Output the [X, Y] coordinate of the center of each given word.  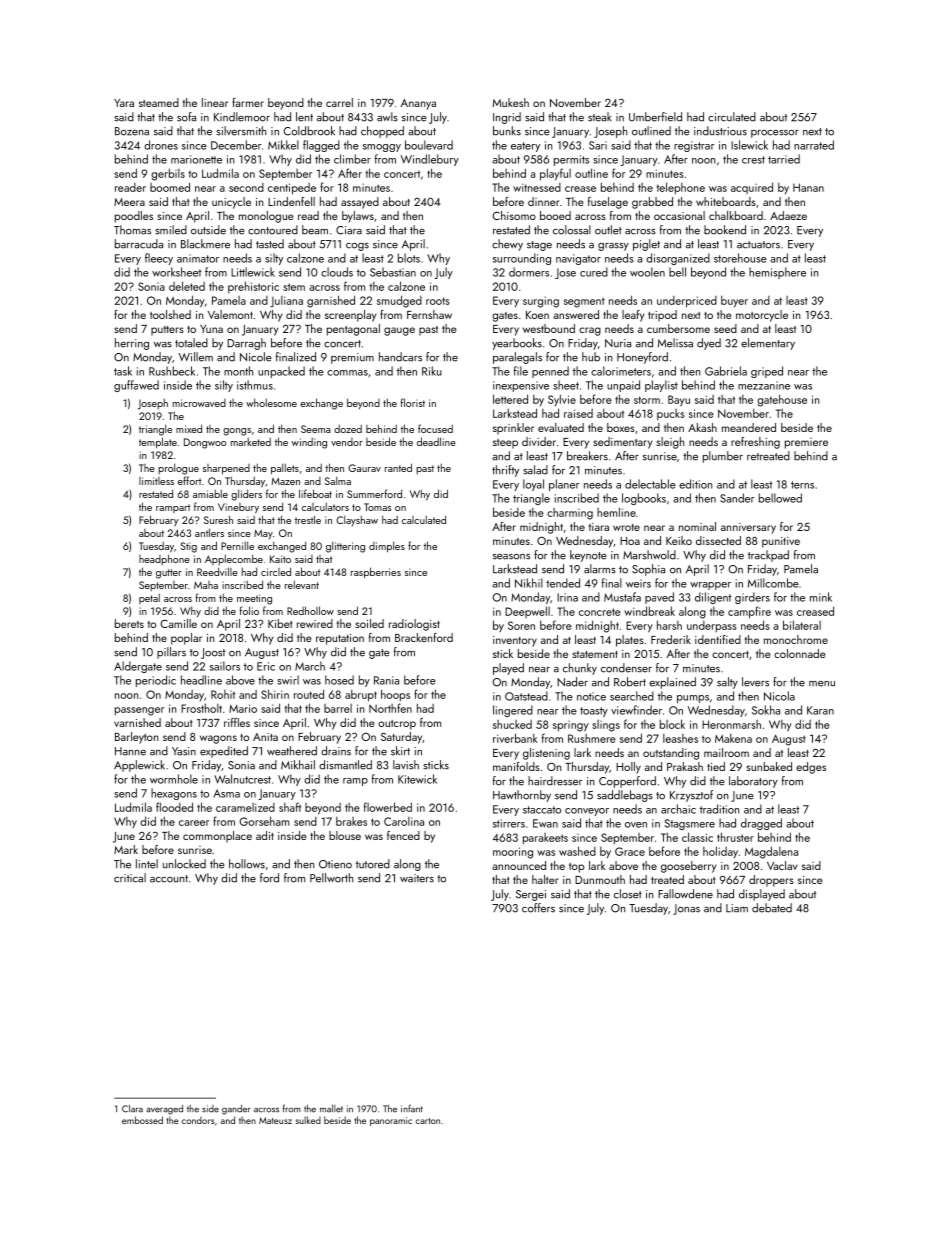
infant [412, 1108]
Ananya [418, 104]
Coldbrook [309, 131]
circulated [732, 117]
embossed [142, 1120]
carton [428, 1121]
